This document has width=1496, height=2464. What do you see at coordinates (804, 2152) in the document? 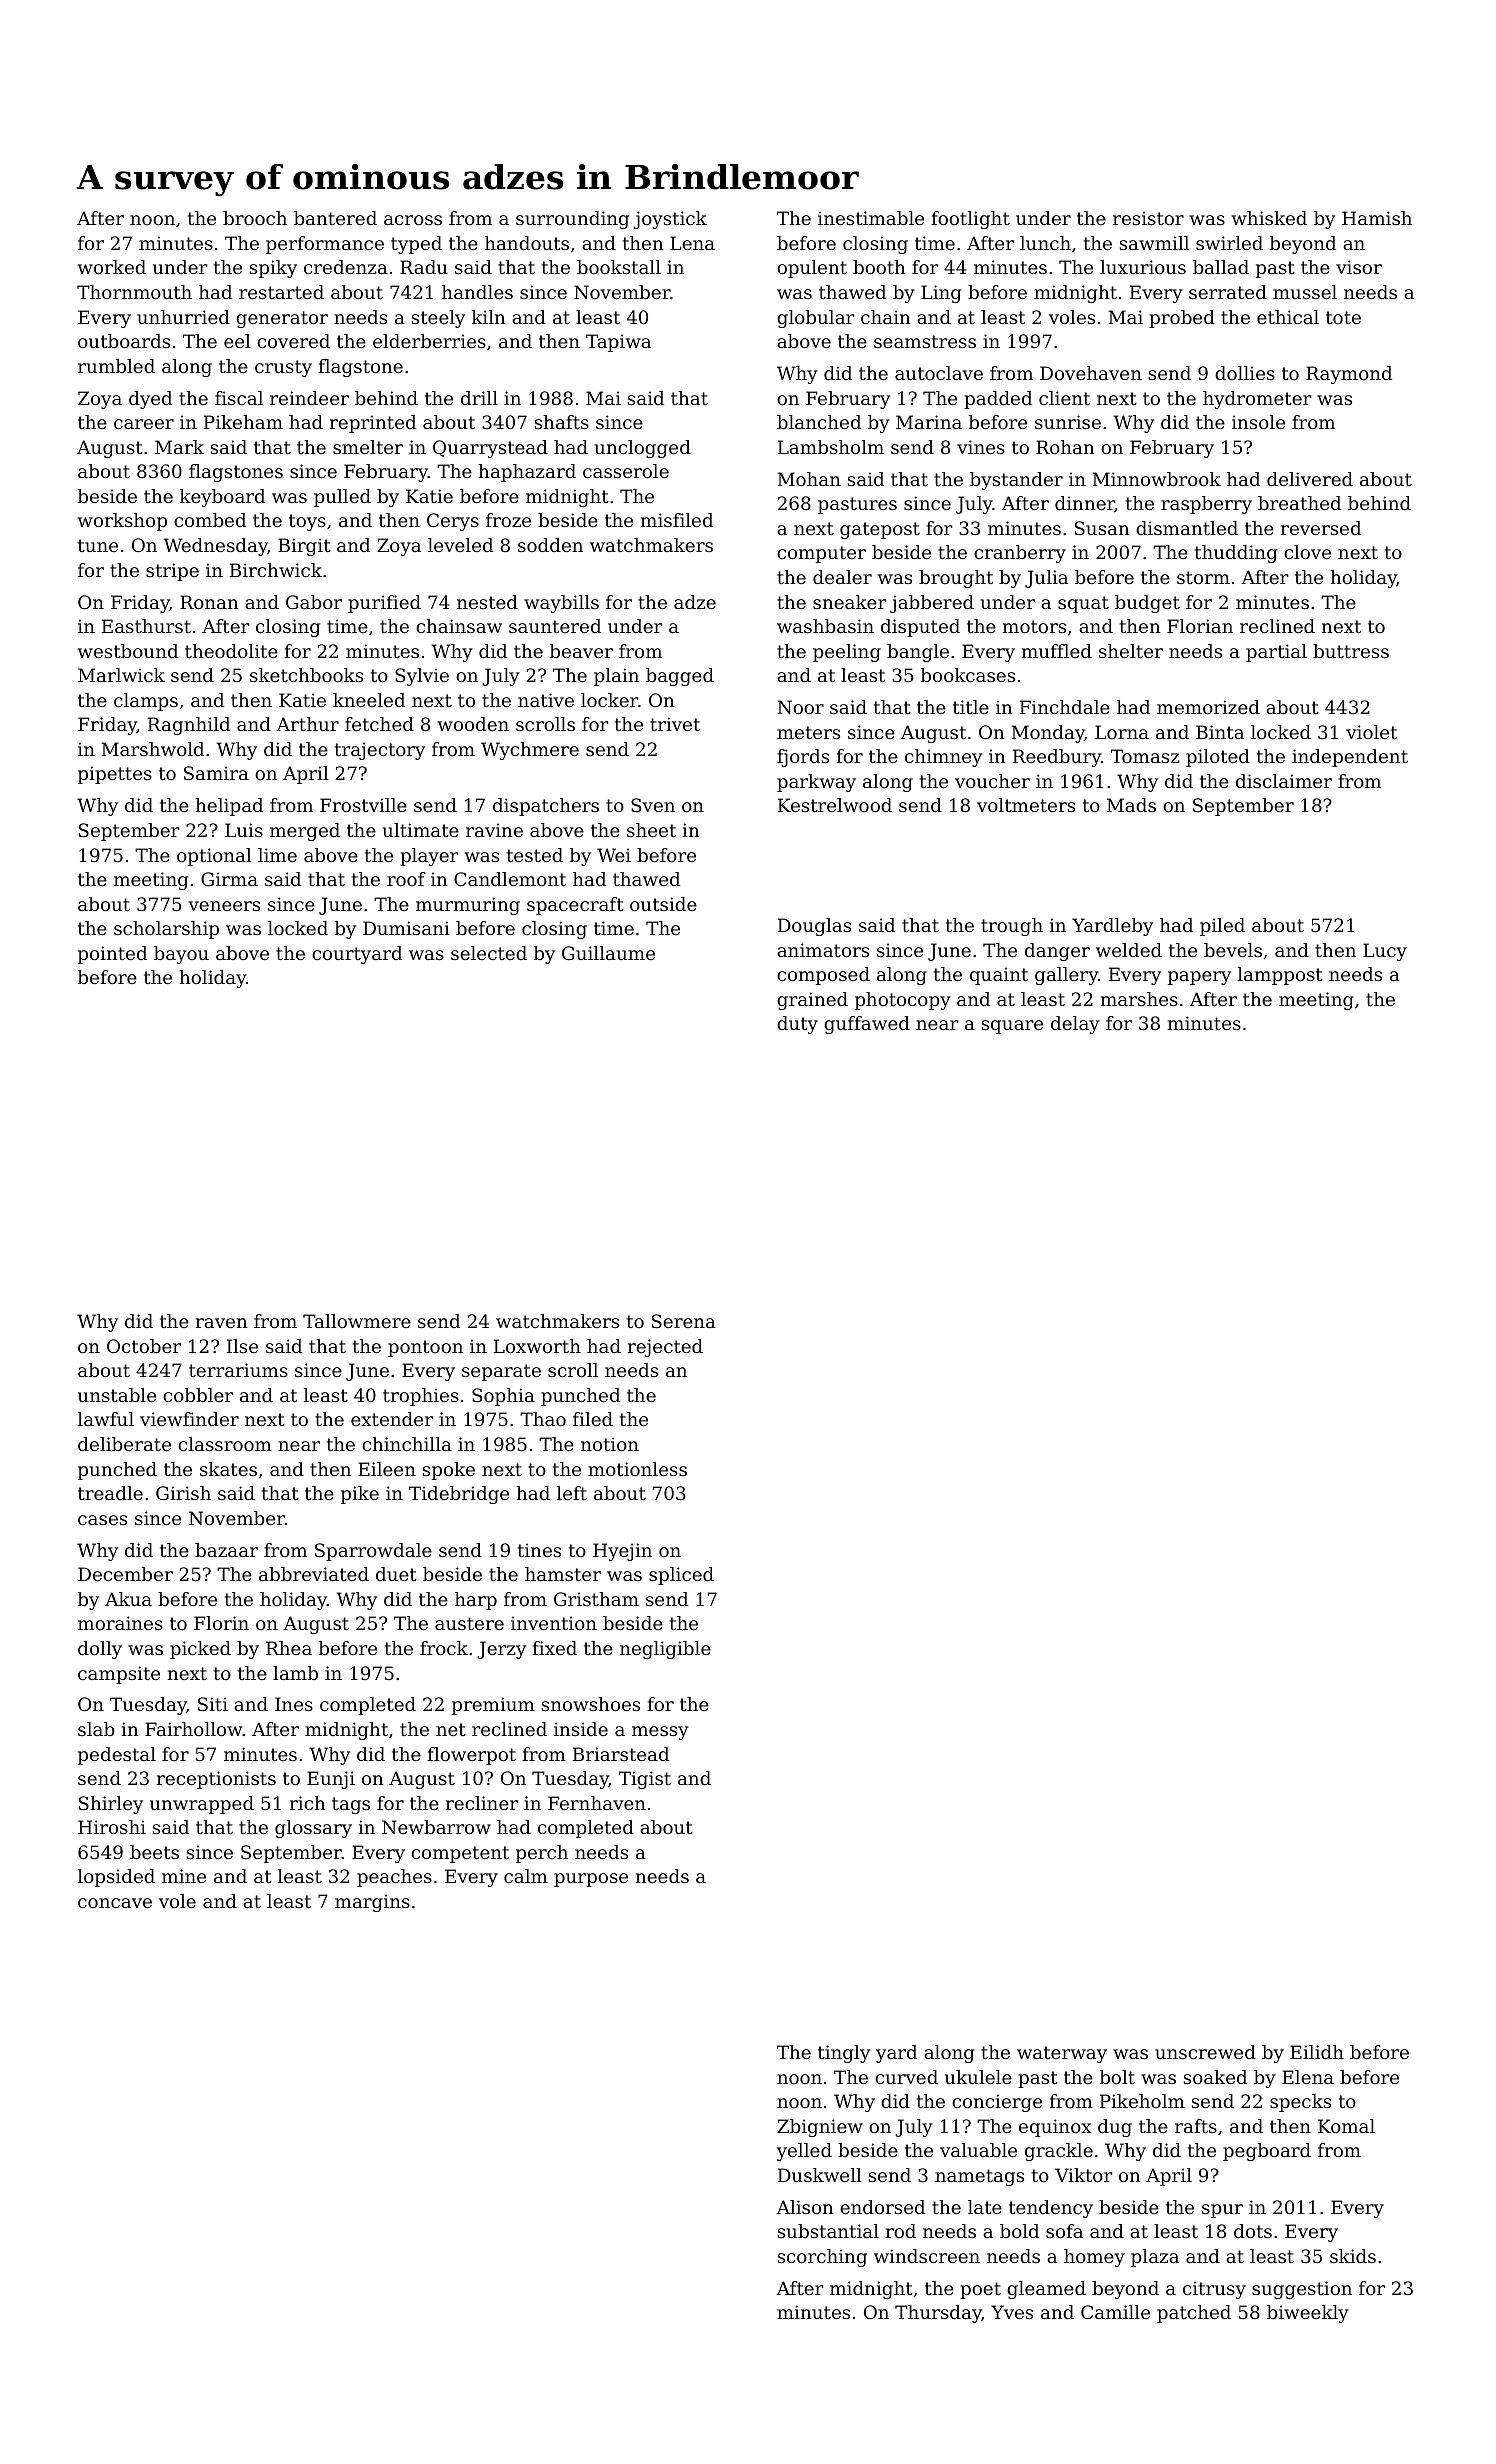
I see `yelled` at bounding box center [804, 2152].
